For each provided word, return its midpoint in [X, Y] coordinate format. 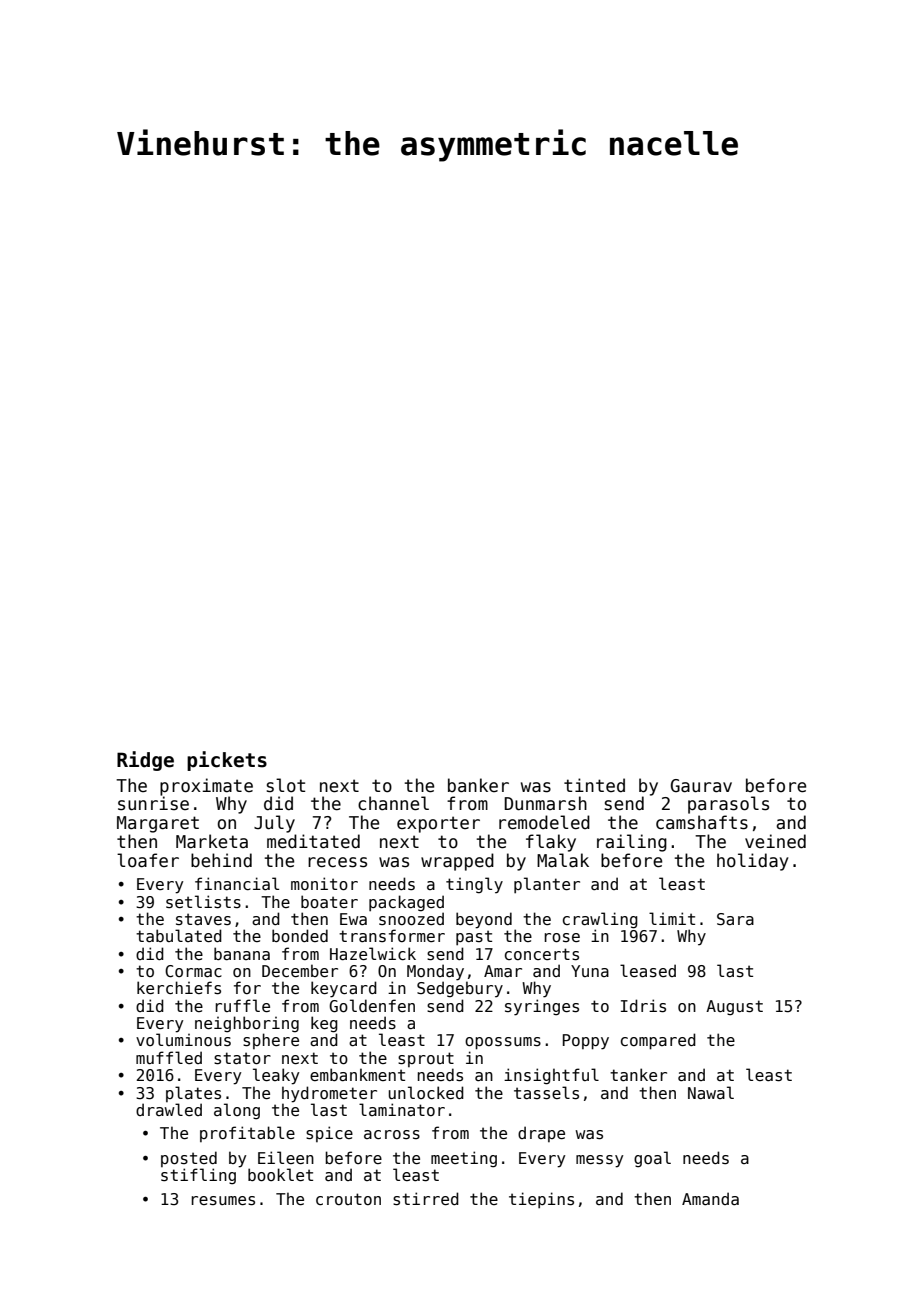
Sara [735, 919]
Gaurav [701, 786]
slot [286, 785]
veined [775, 841]
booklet [280, 1175]
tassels [546, 1093]
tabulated [179, 935]
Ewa [353, 919]
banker [478, 785]
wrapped [457, 862]
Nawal [711, 1092]
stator [242, 1058]
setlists [203, 902]
